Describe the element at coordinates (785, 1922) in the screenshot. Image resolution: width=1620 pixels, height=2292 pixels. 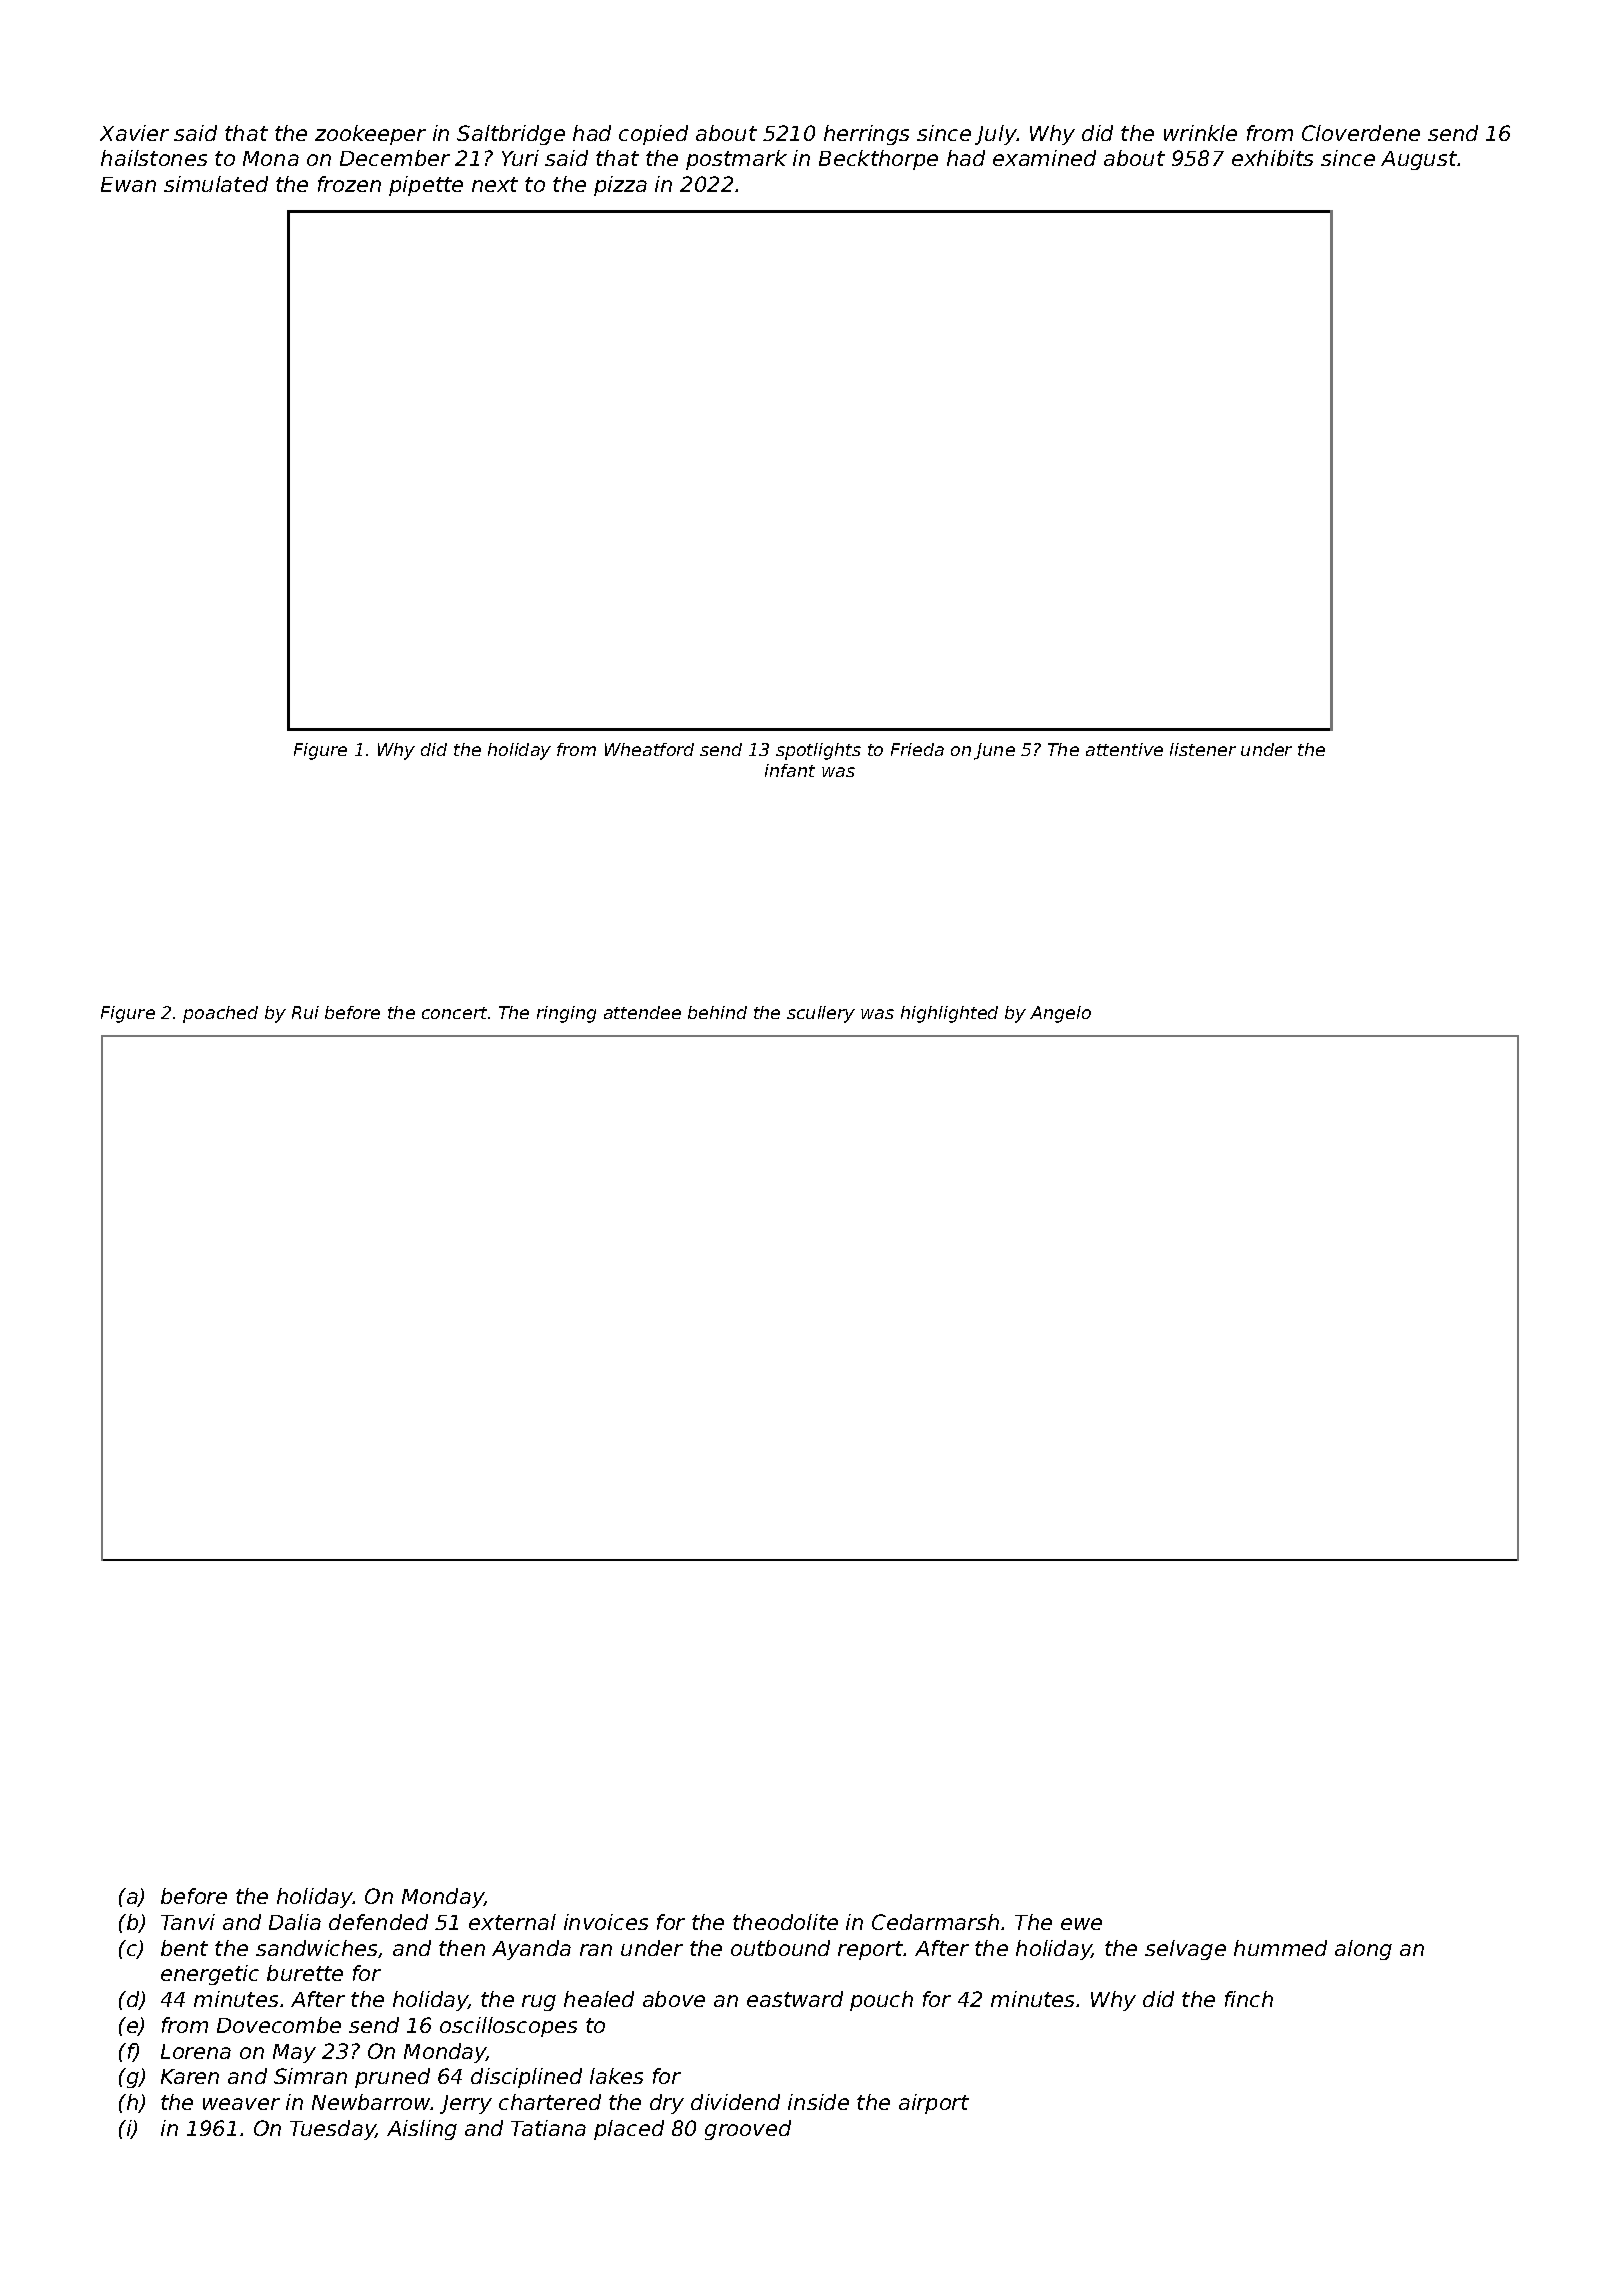
I see `theodolite` at that location.
